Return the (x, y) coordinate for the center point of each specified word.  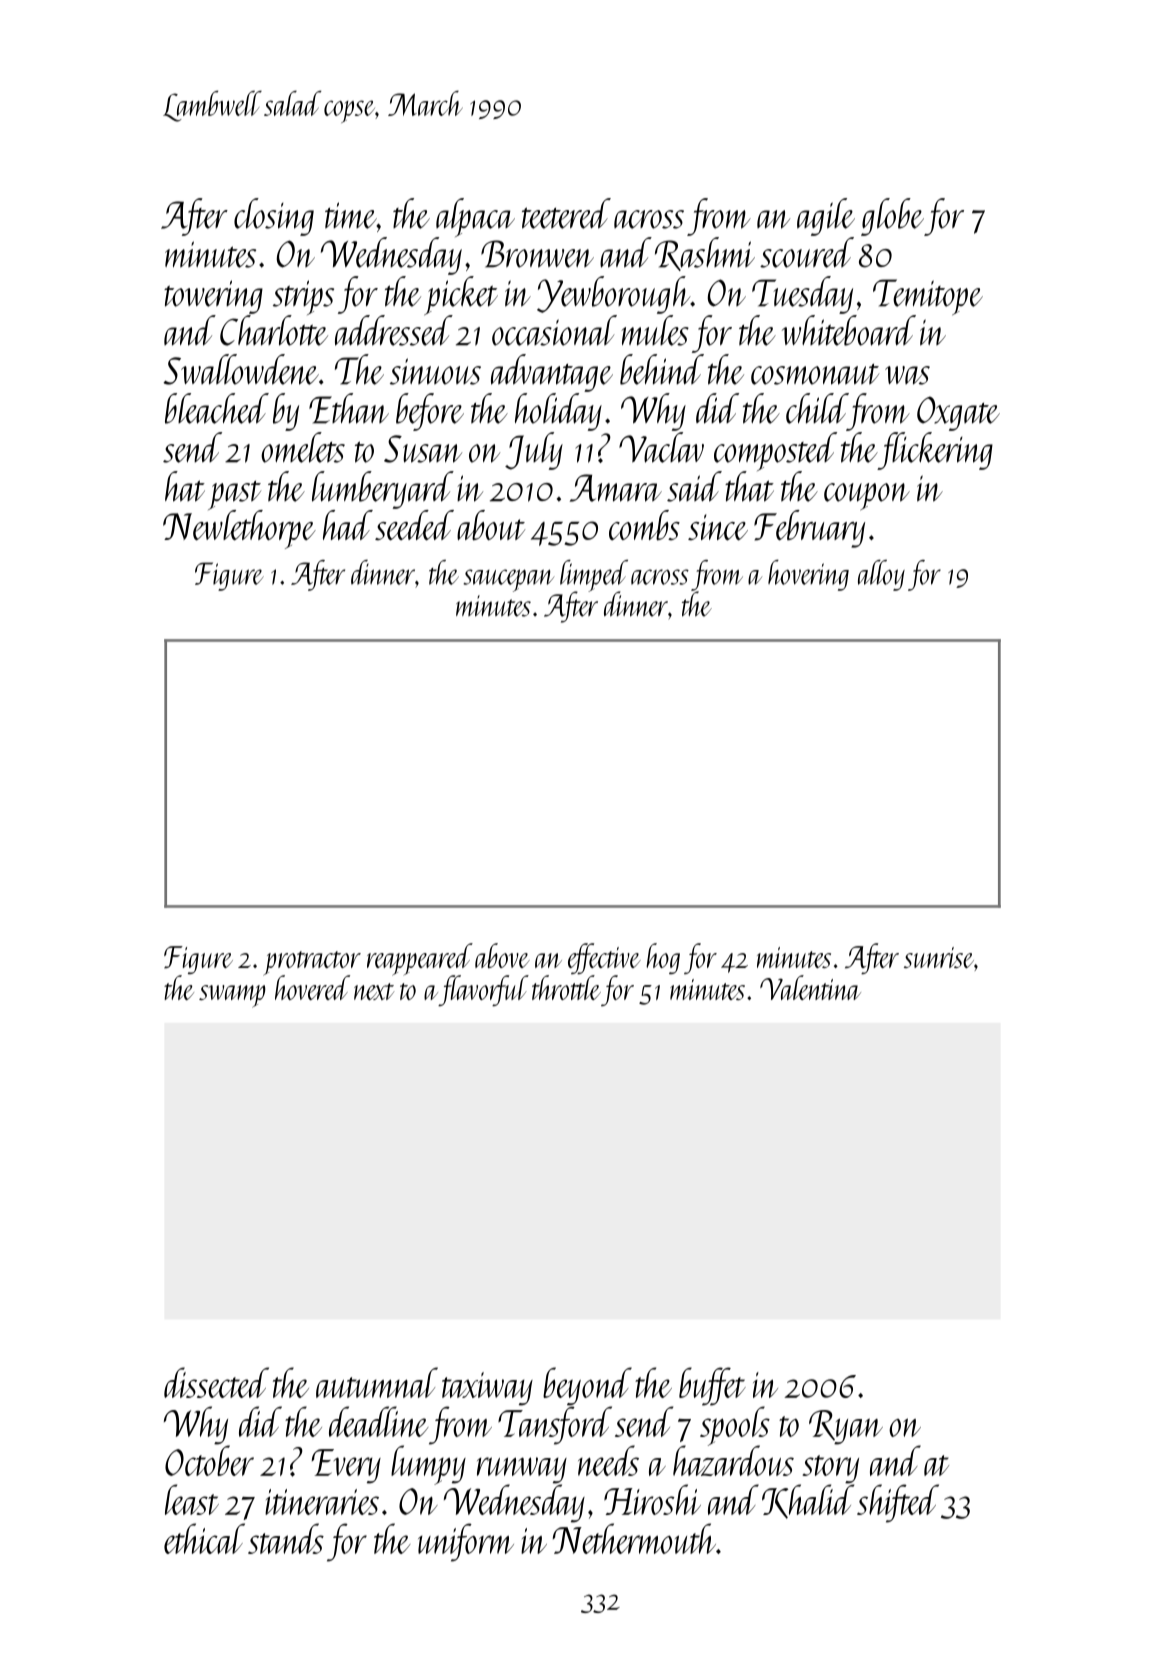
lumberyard (383, 490)
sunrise (939, 957)
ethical (204, 1538)
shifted (898, 1503)
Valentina (810, 987)
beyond (587, 1386)
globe (892, 217)
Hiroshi (652, 1499)
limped (594, 576)
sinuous (435, 371)
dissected (216, 1382)
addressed (394, 330)
